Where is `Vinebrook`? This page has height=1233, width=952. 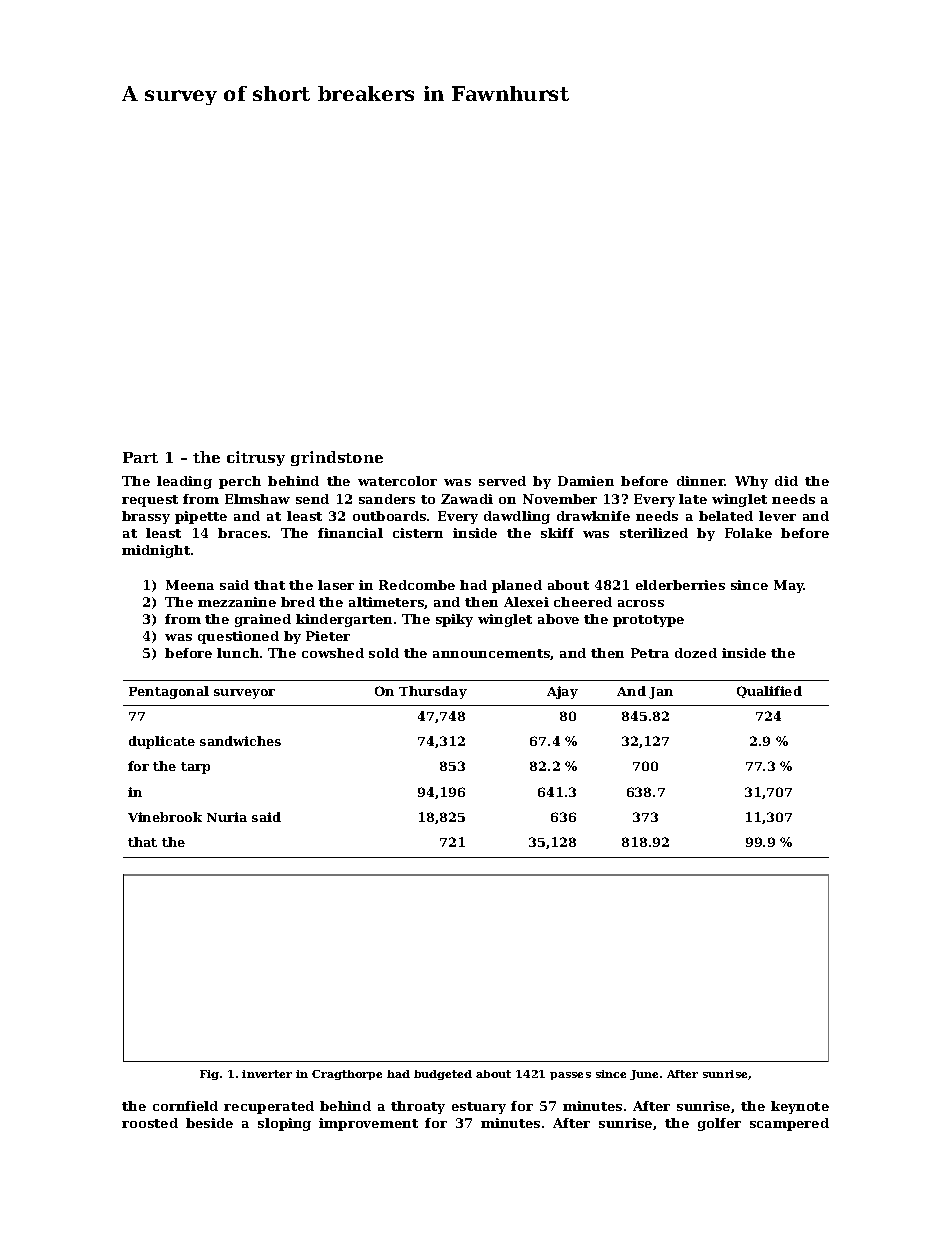
Vinebrook is located at coordinates (165, 817).
